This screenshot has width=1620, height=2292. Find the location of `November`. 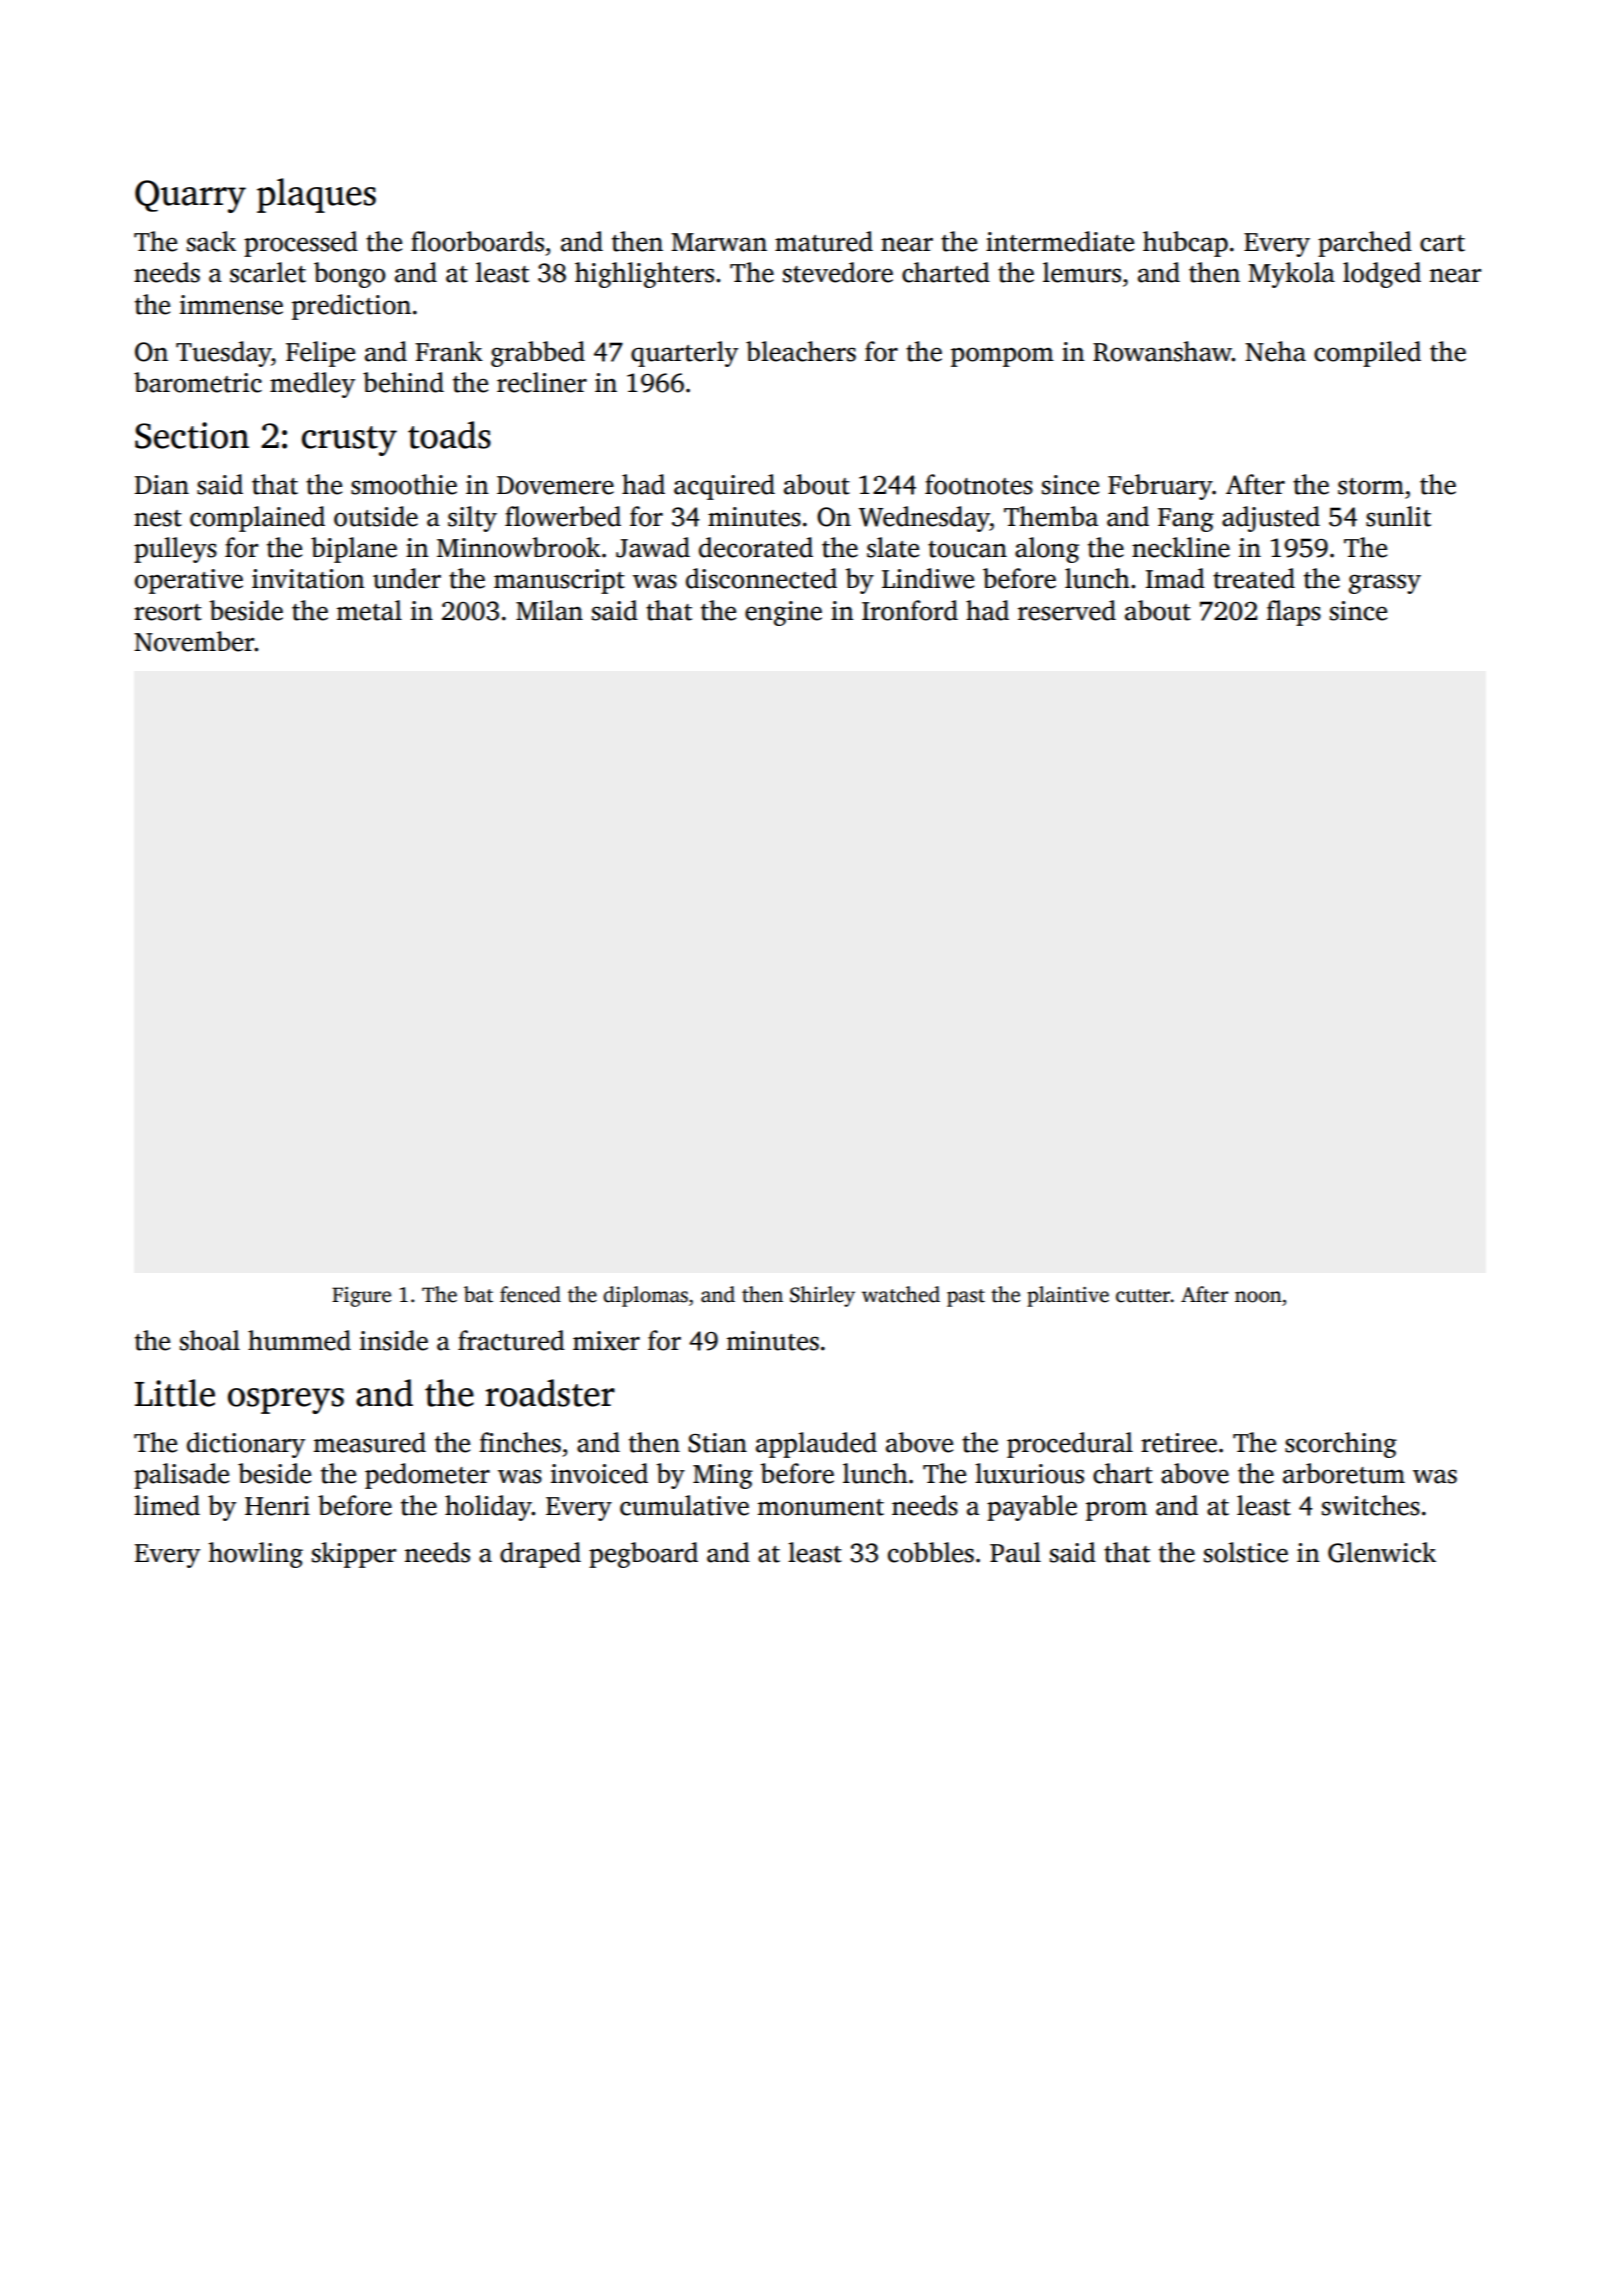

November is located at coordinates (194, 641).
